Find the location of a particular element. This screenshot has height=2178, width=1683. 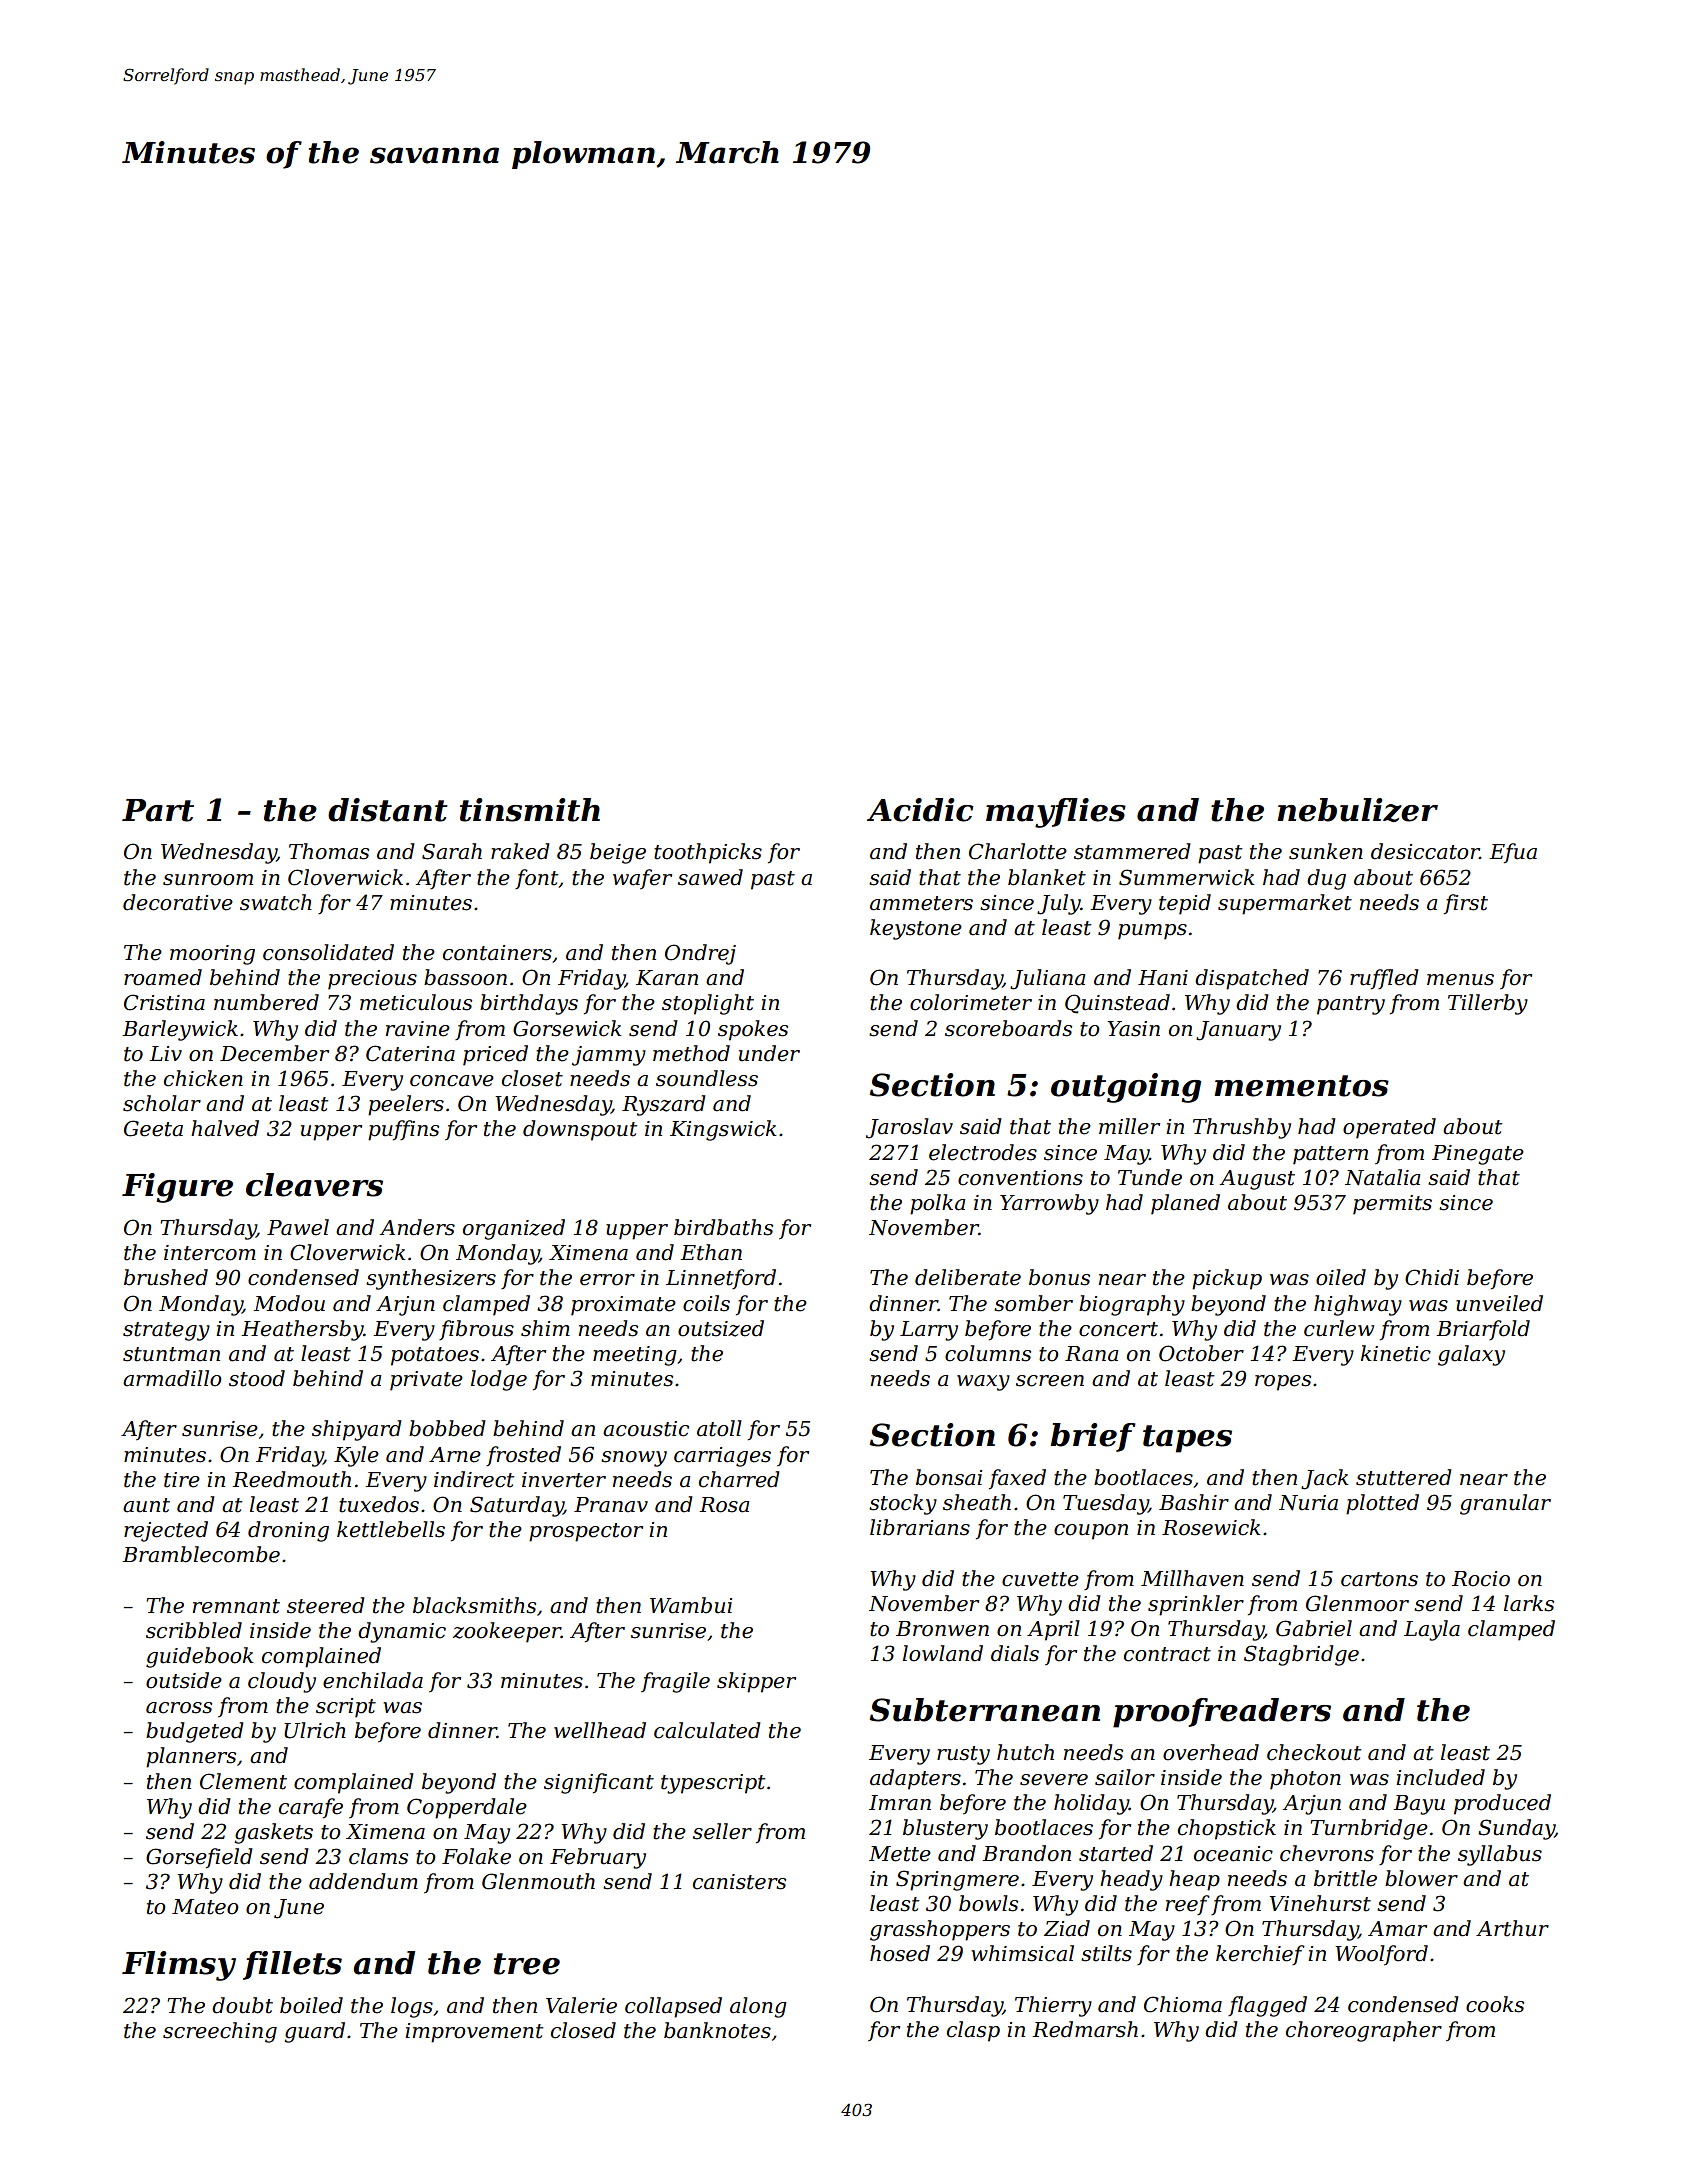

October is located at coordinates (1201, 1353).
